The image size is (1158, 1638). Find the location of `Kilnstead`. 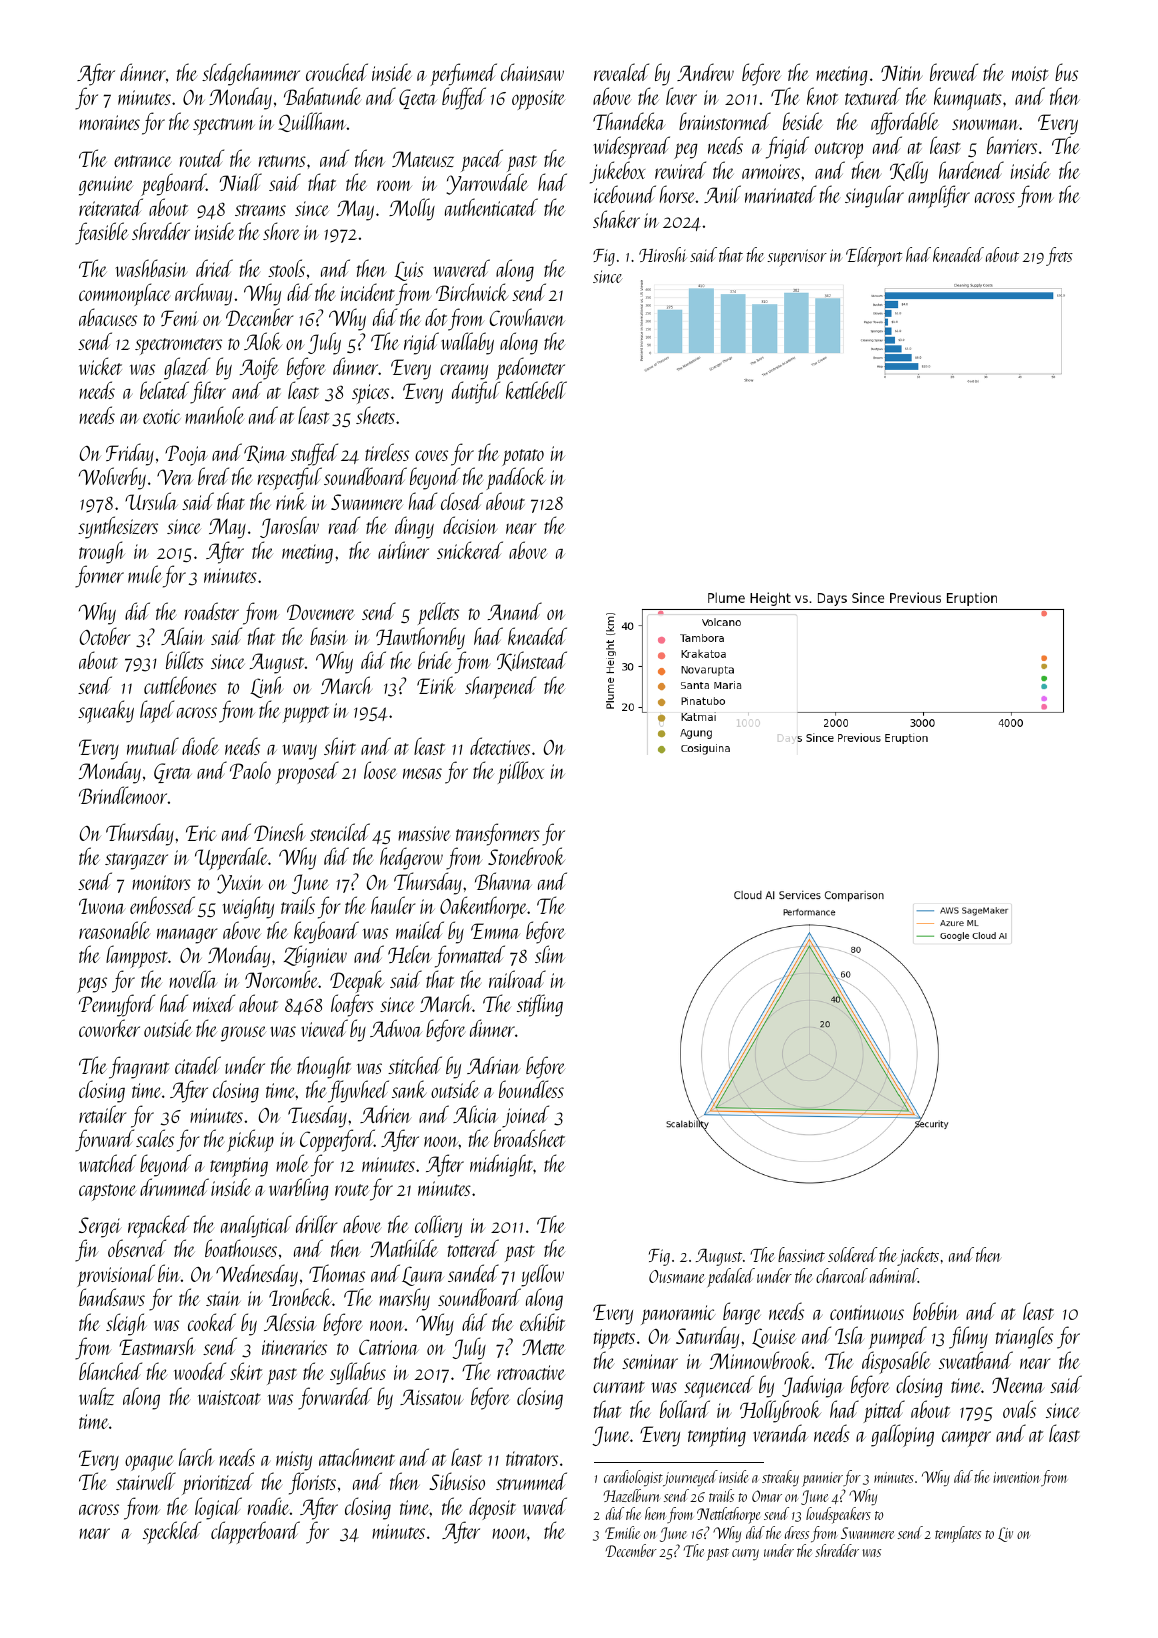

Kilnstead is located at coordinates (532, 661).
